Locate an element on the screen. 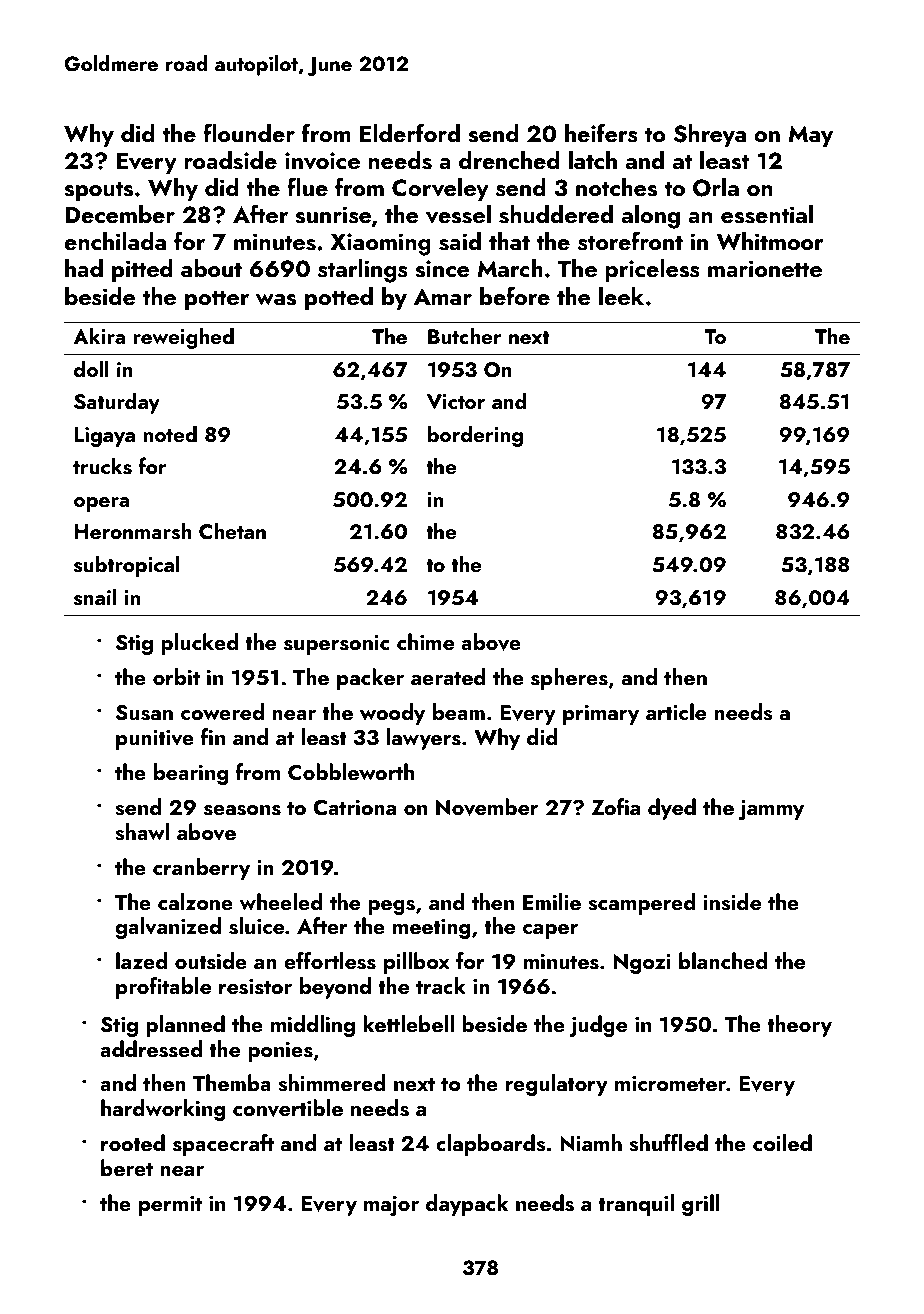 Image resolution: width=924 pixels, height=1314 pixels. addressed is located at coordinates (151, 1049).
